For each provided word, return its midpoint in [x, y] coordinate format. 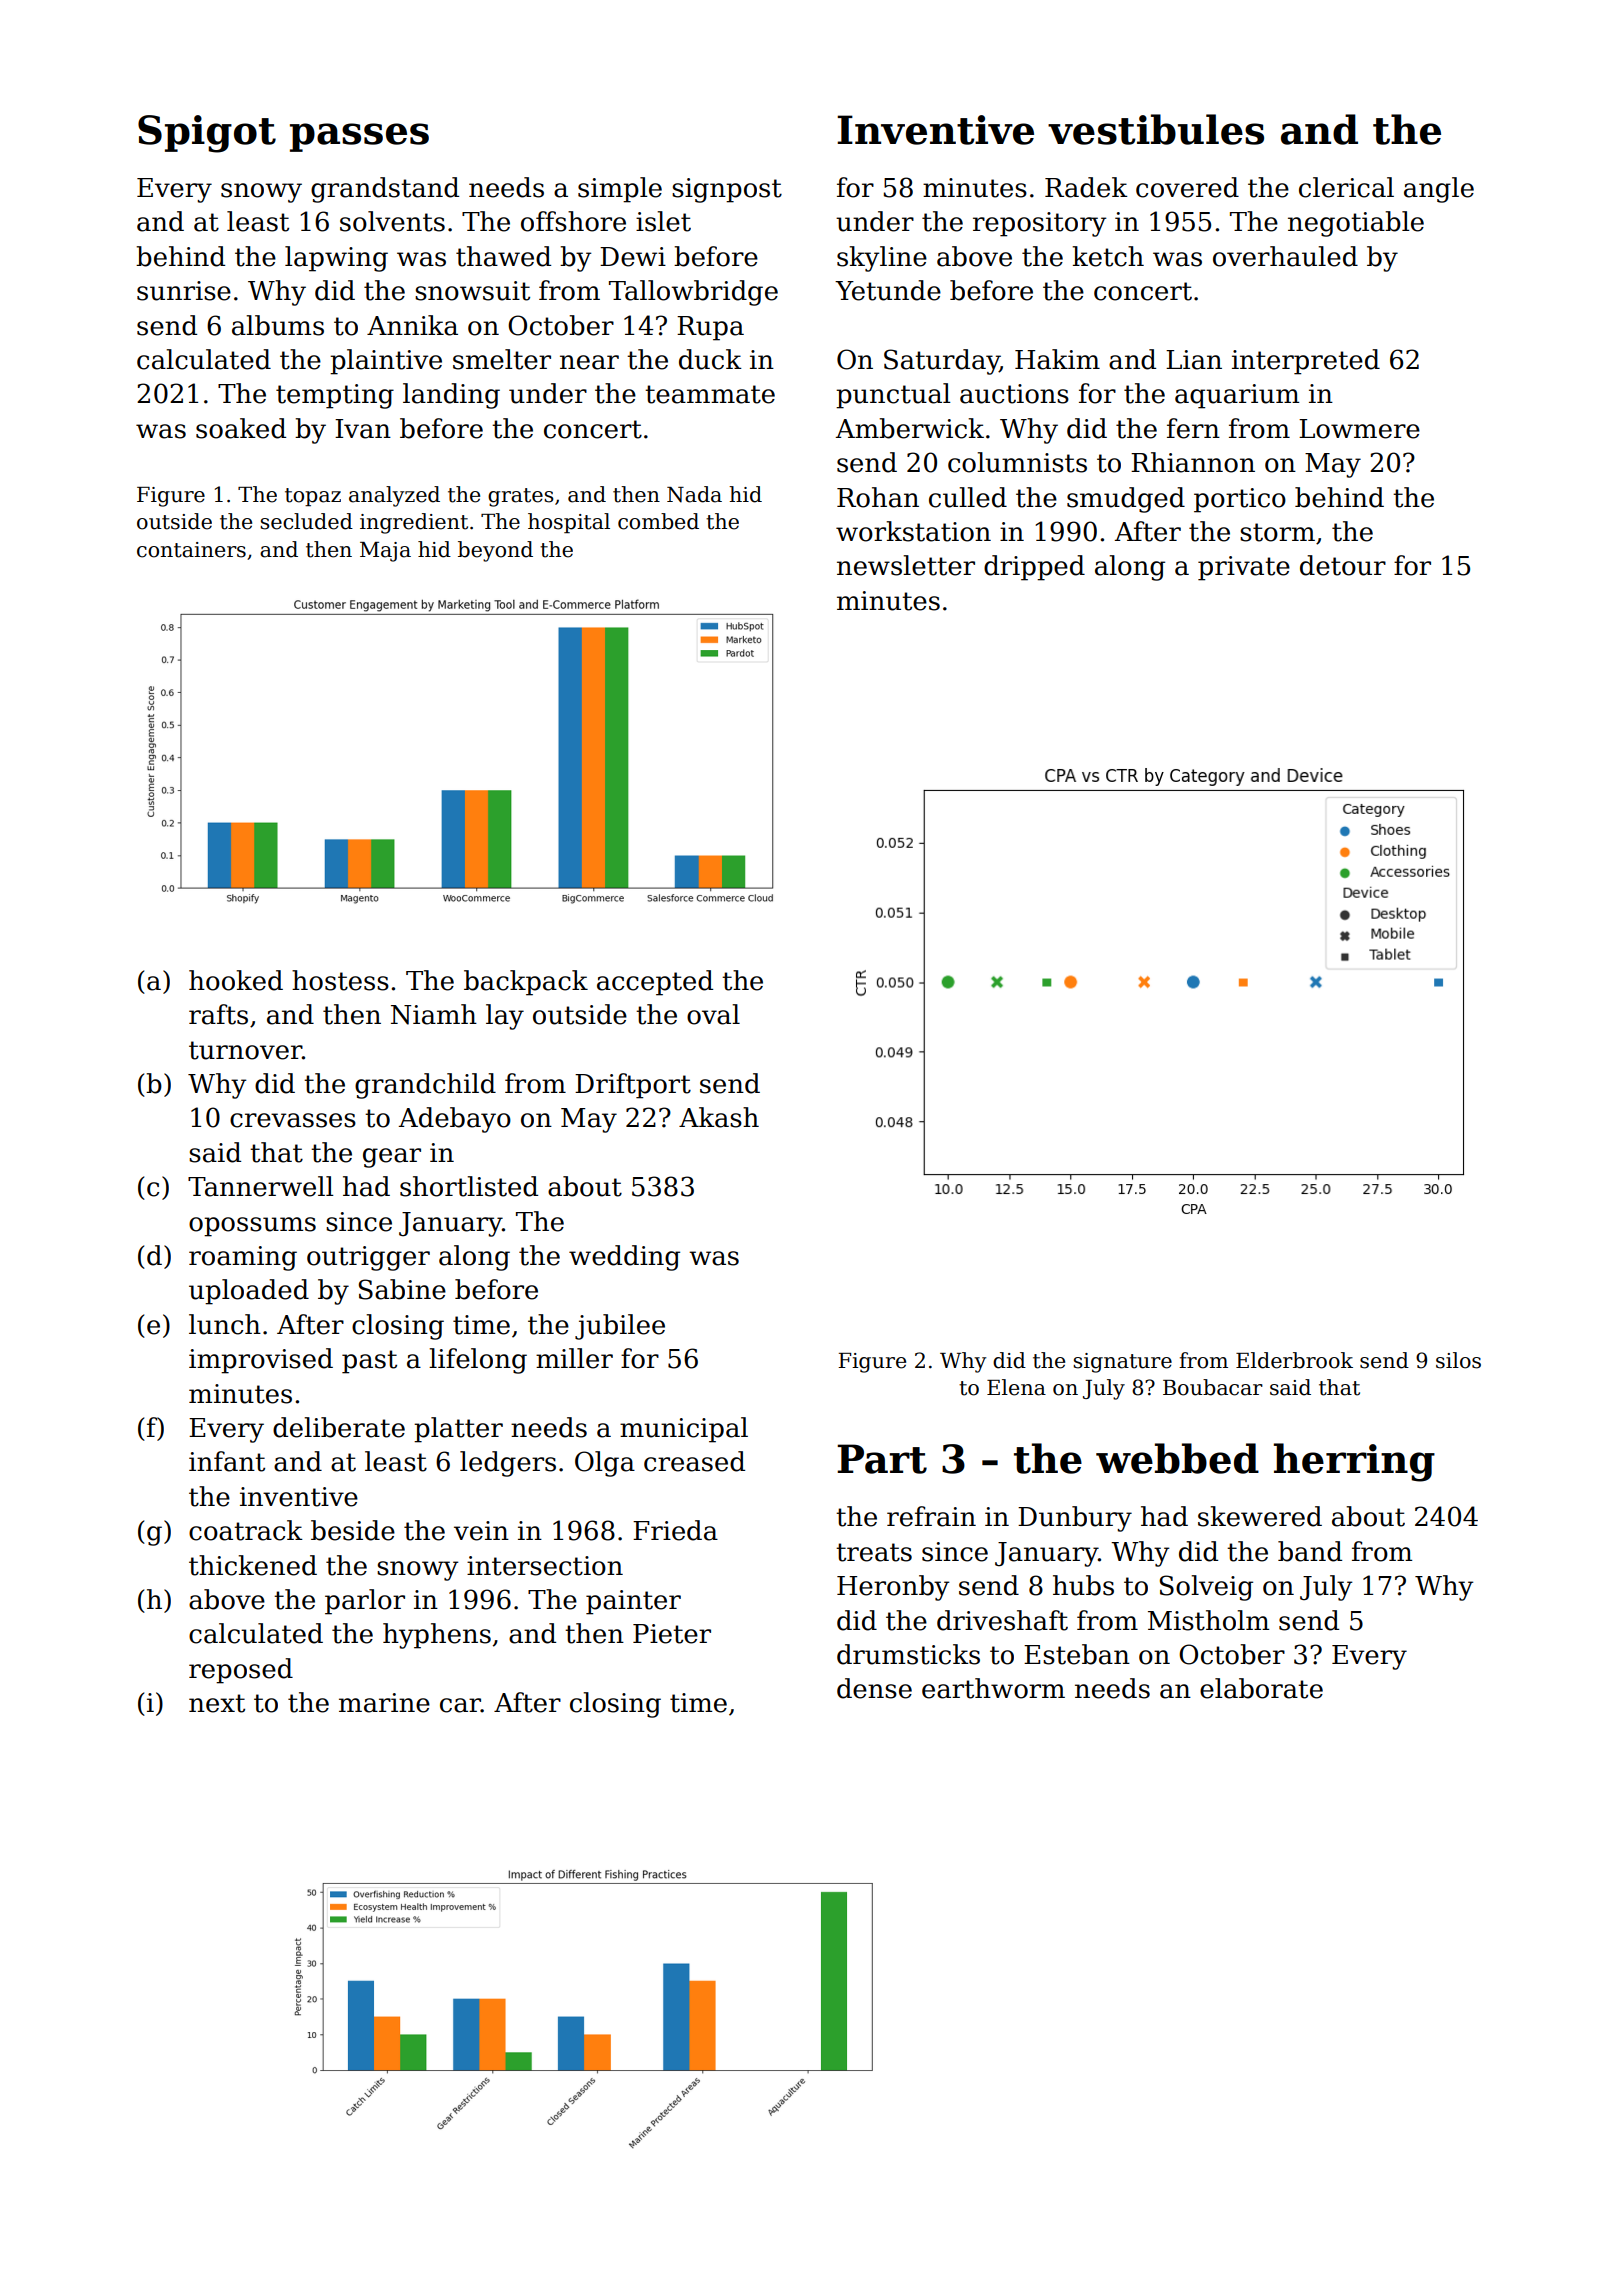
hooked [236, 980]
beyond [495, 551]
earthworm [993, 1688]
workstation [913, 531]
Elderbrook [1294, 1360]
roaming [243, 1258]
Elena [1016, 1387]
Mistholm [1208, 1620]
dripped [1034, 568]
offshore [573, 221]
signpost [727, 190]
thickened [253, 1565]
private [1244, 568]
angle [1439, 190]
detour [1343, 565]
